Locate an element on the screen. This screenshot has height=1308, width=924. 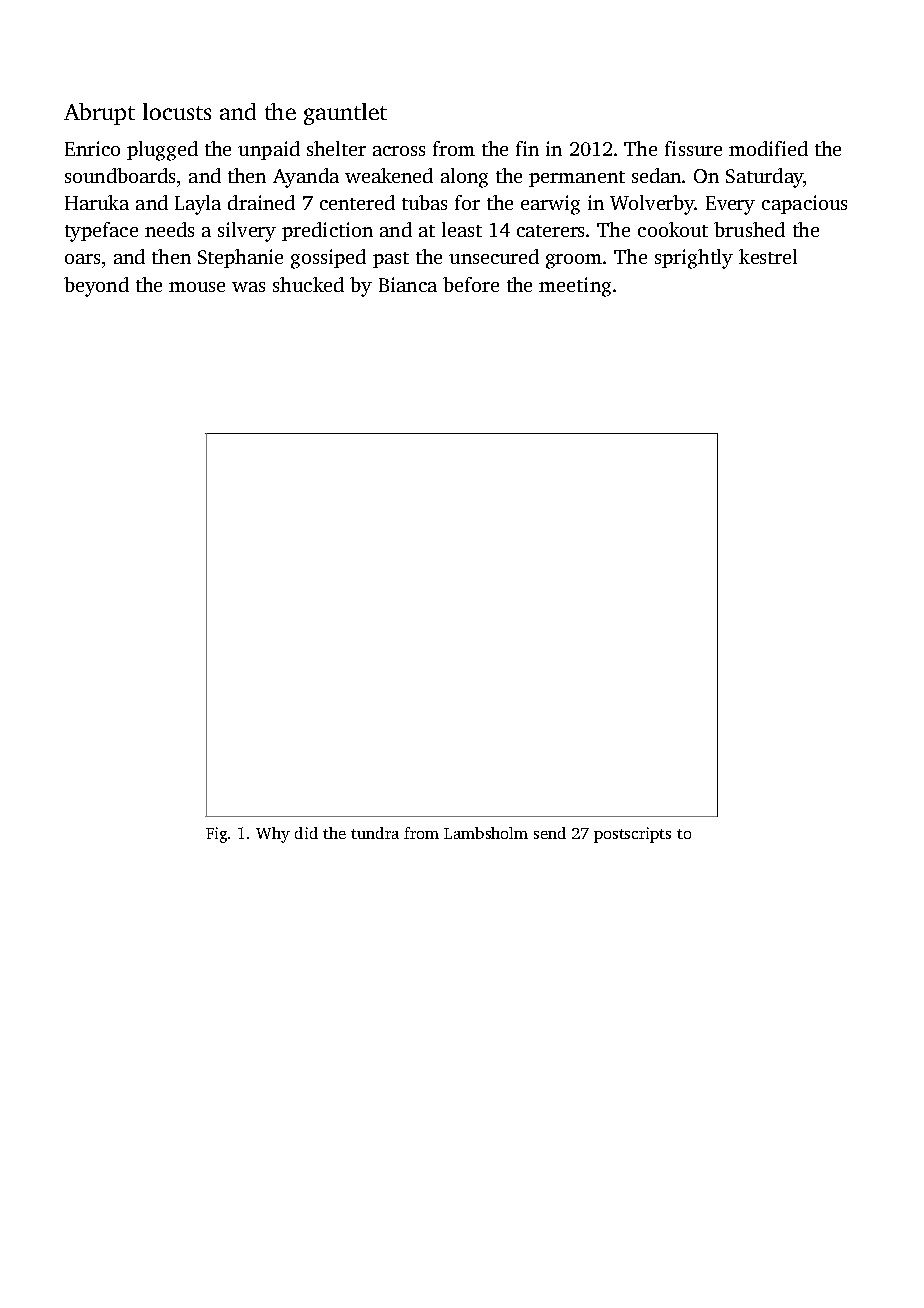
Abrupt is located at coordinates (99, 114).
